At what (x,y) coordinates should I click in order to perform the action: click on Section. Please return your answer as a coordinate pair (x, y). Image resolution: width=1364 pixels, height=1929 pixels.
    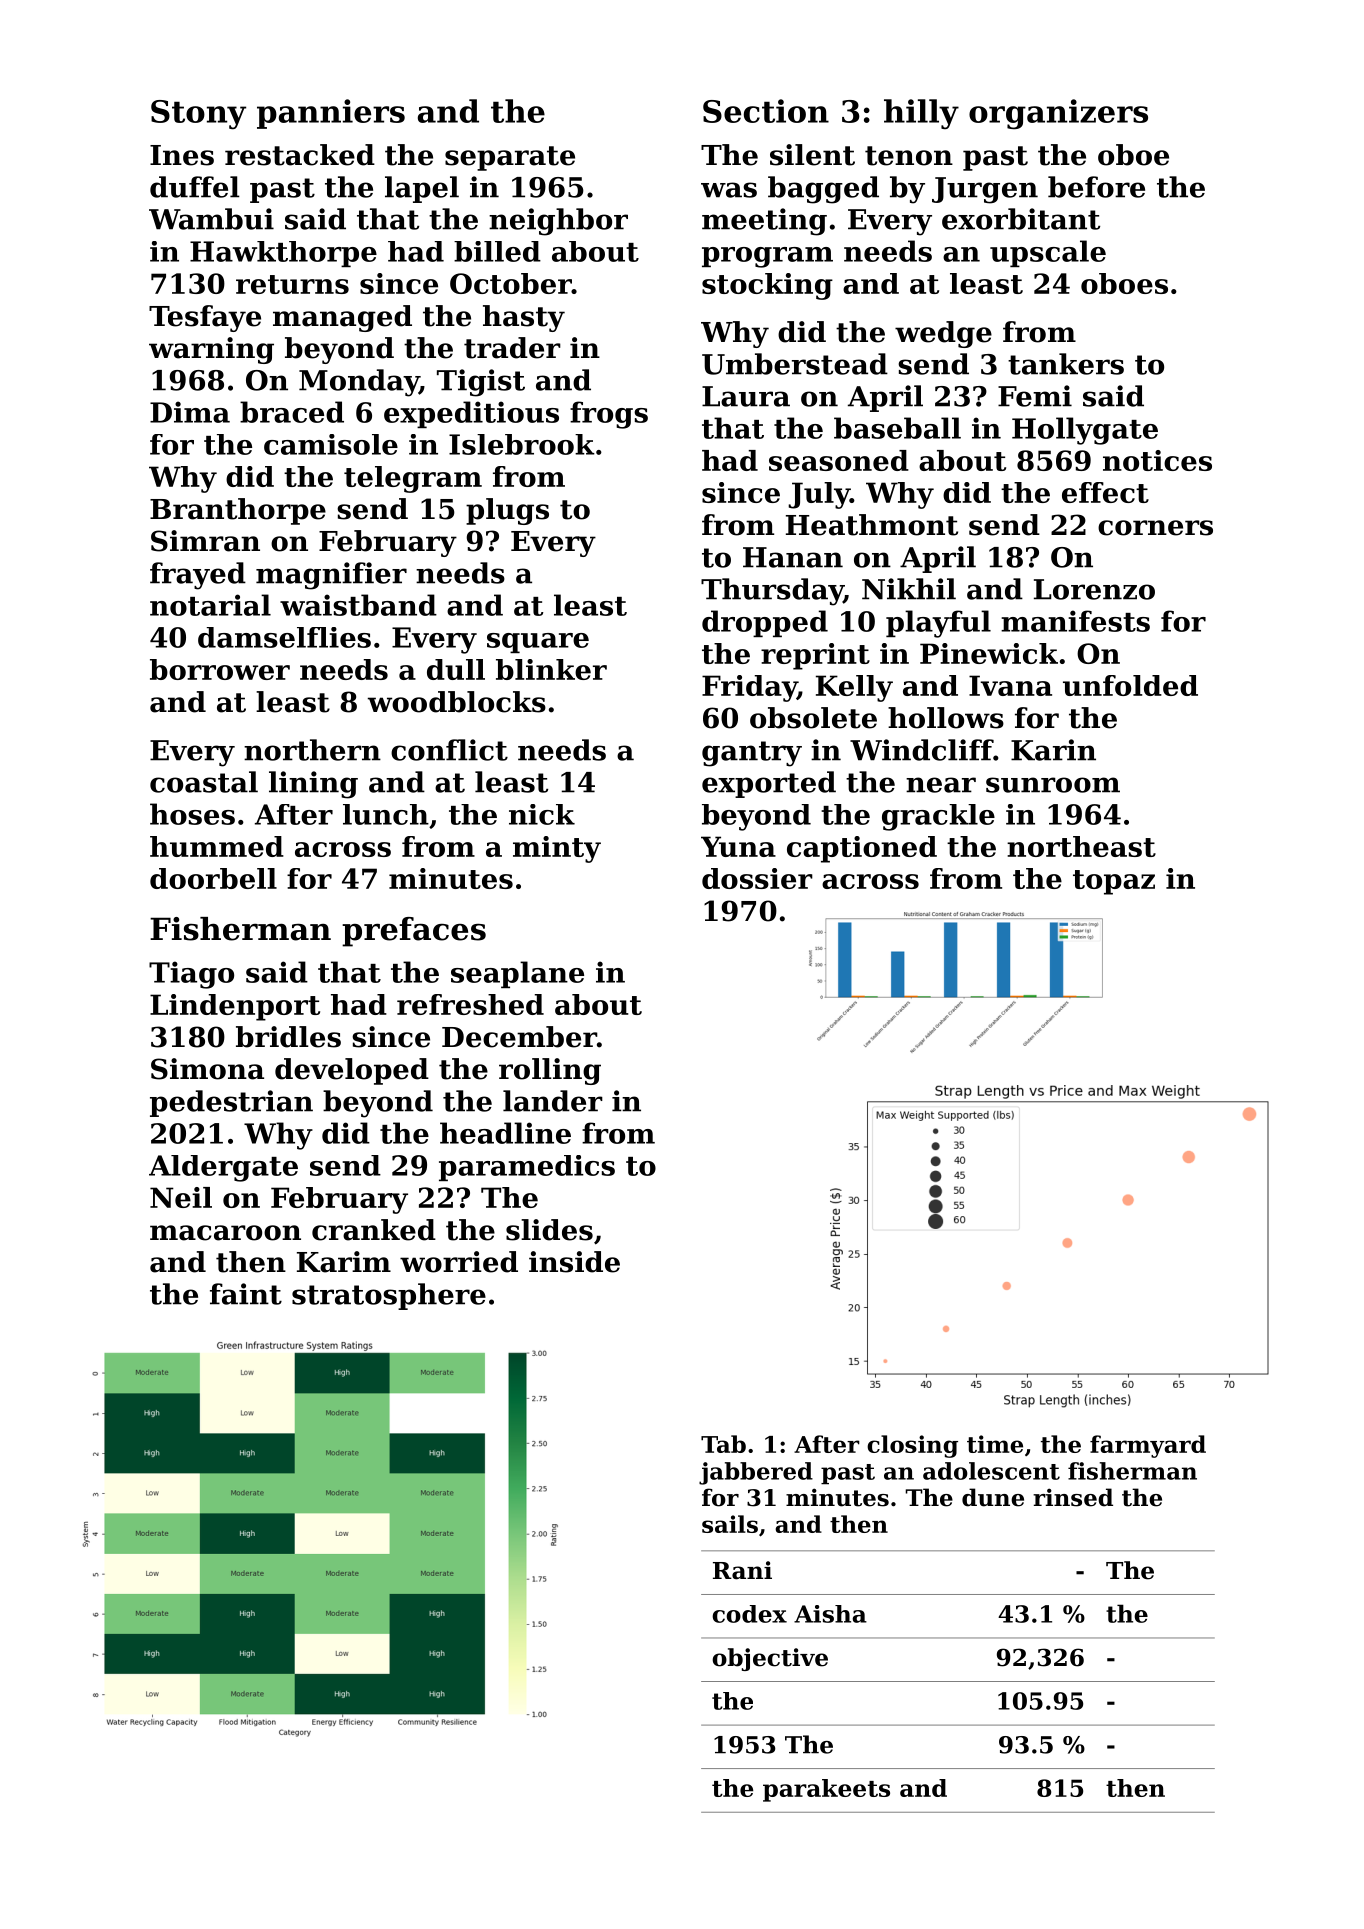
    Looking at the image, I should click on (766, 111).
